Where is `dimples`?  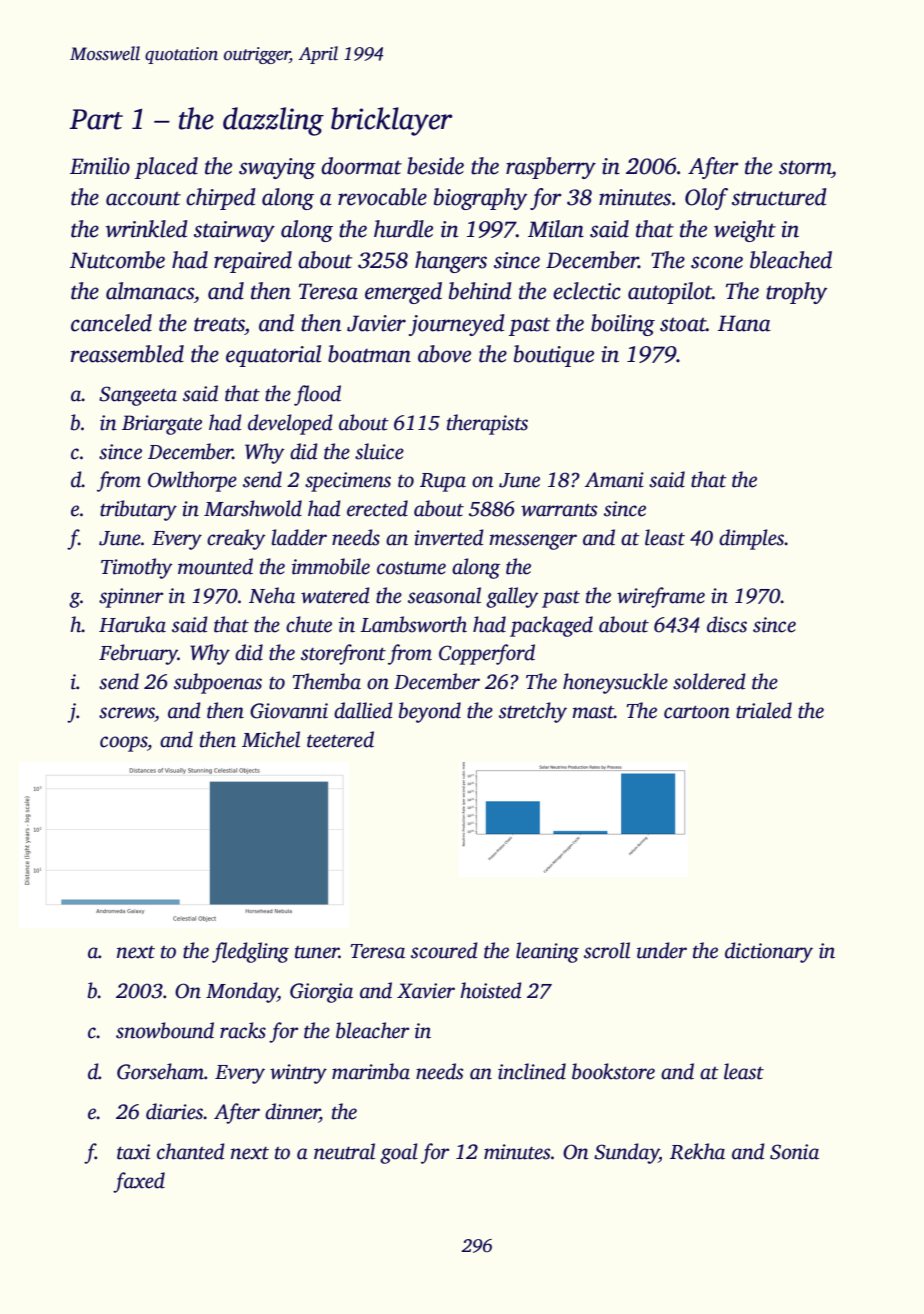
dimples is located at coordinates (752, 539).
